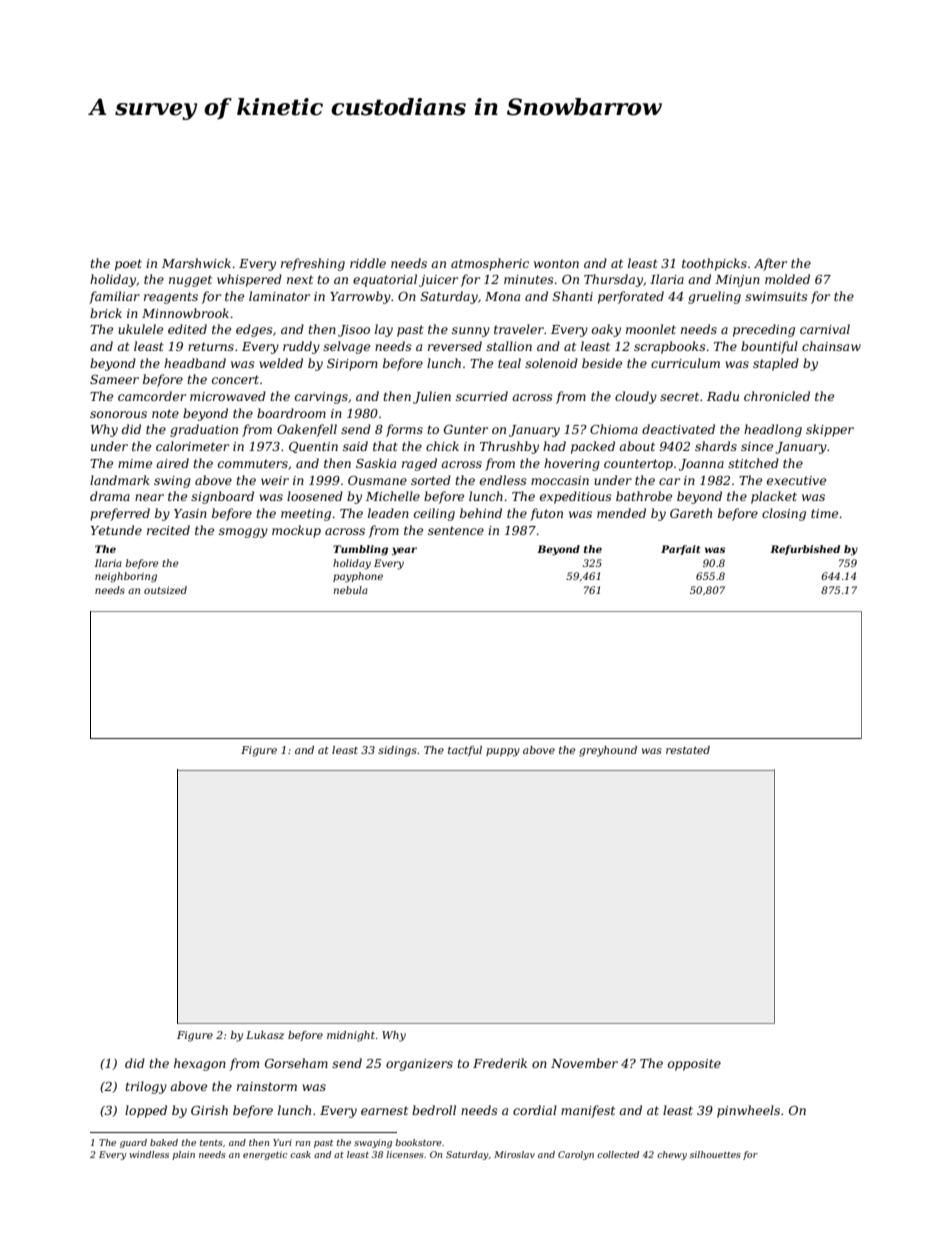  Describe the element at coordinates (608, 751) in the screenshot. I see `greyhound` at that location.
